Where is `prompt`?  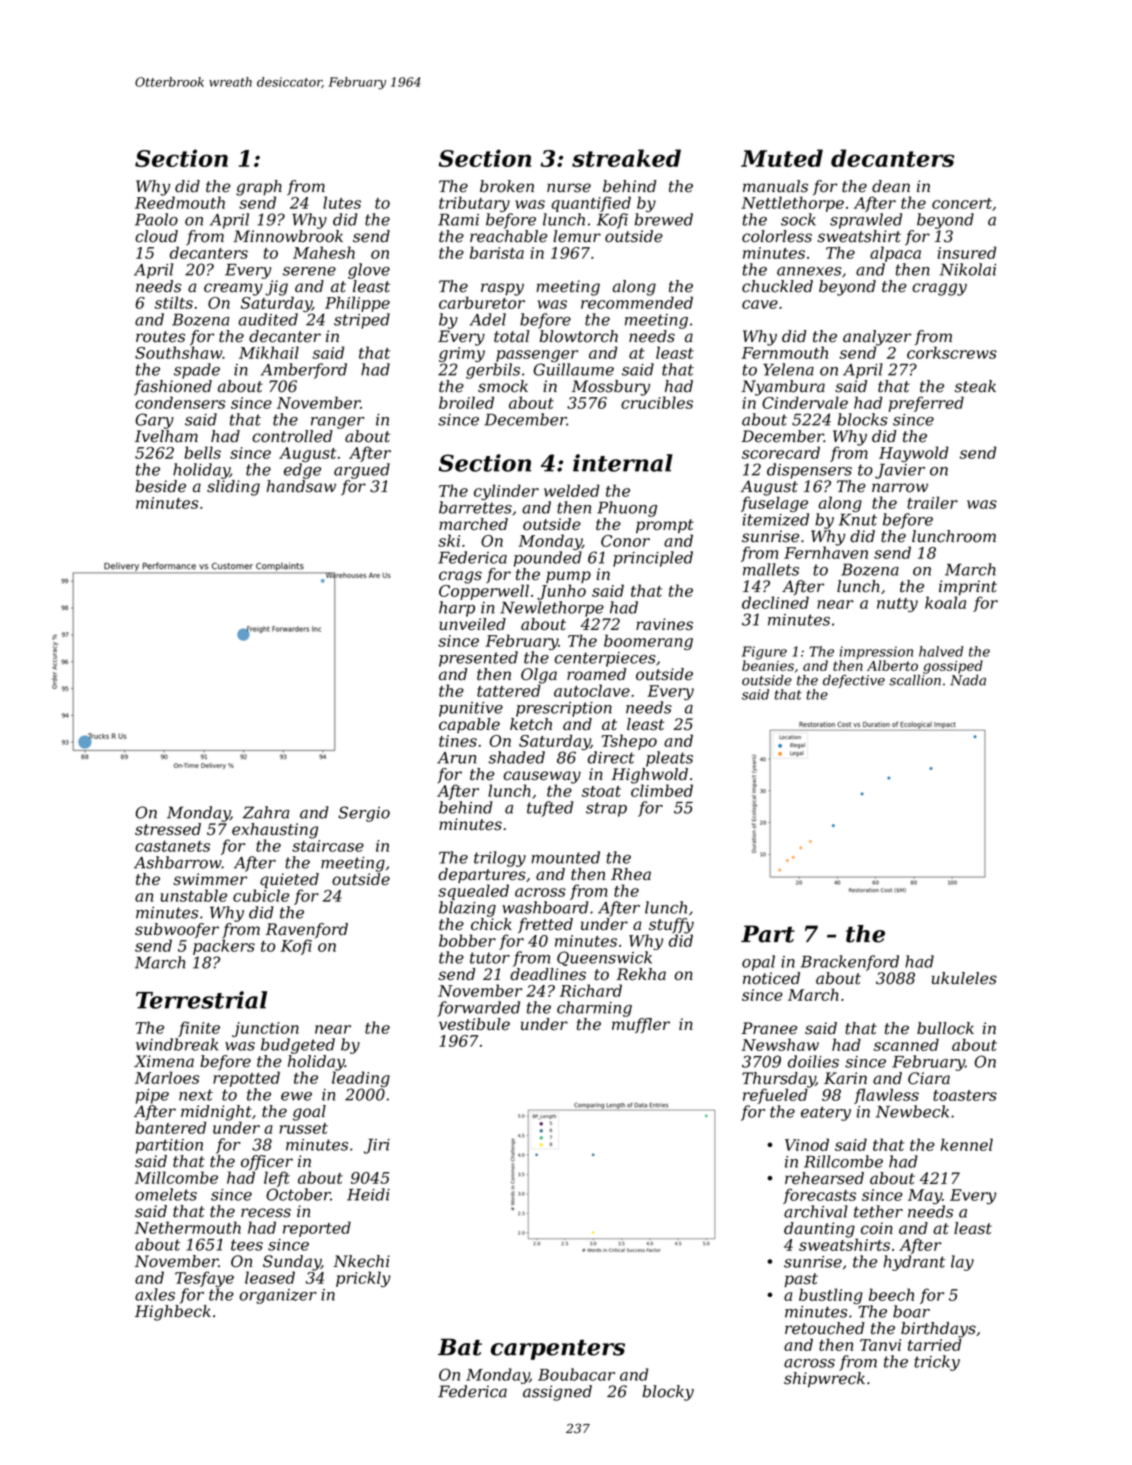 prompt is located at coordinates (665, 526).
